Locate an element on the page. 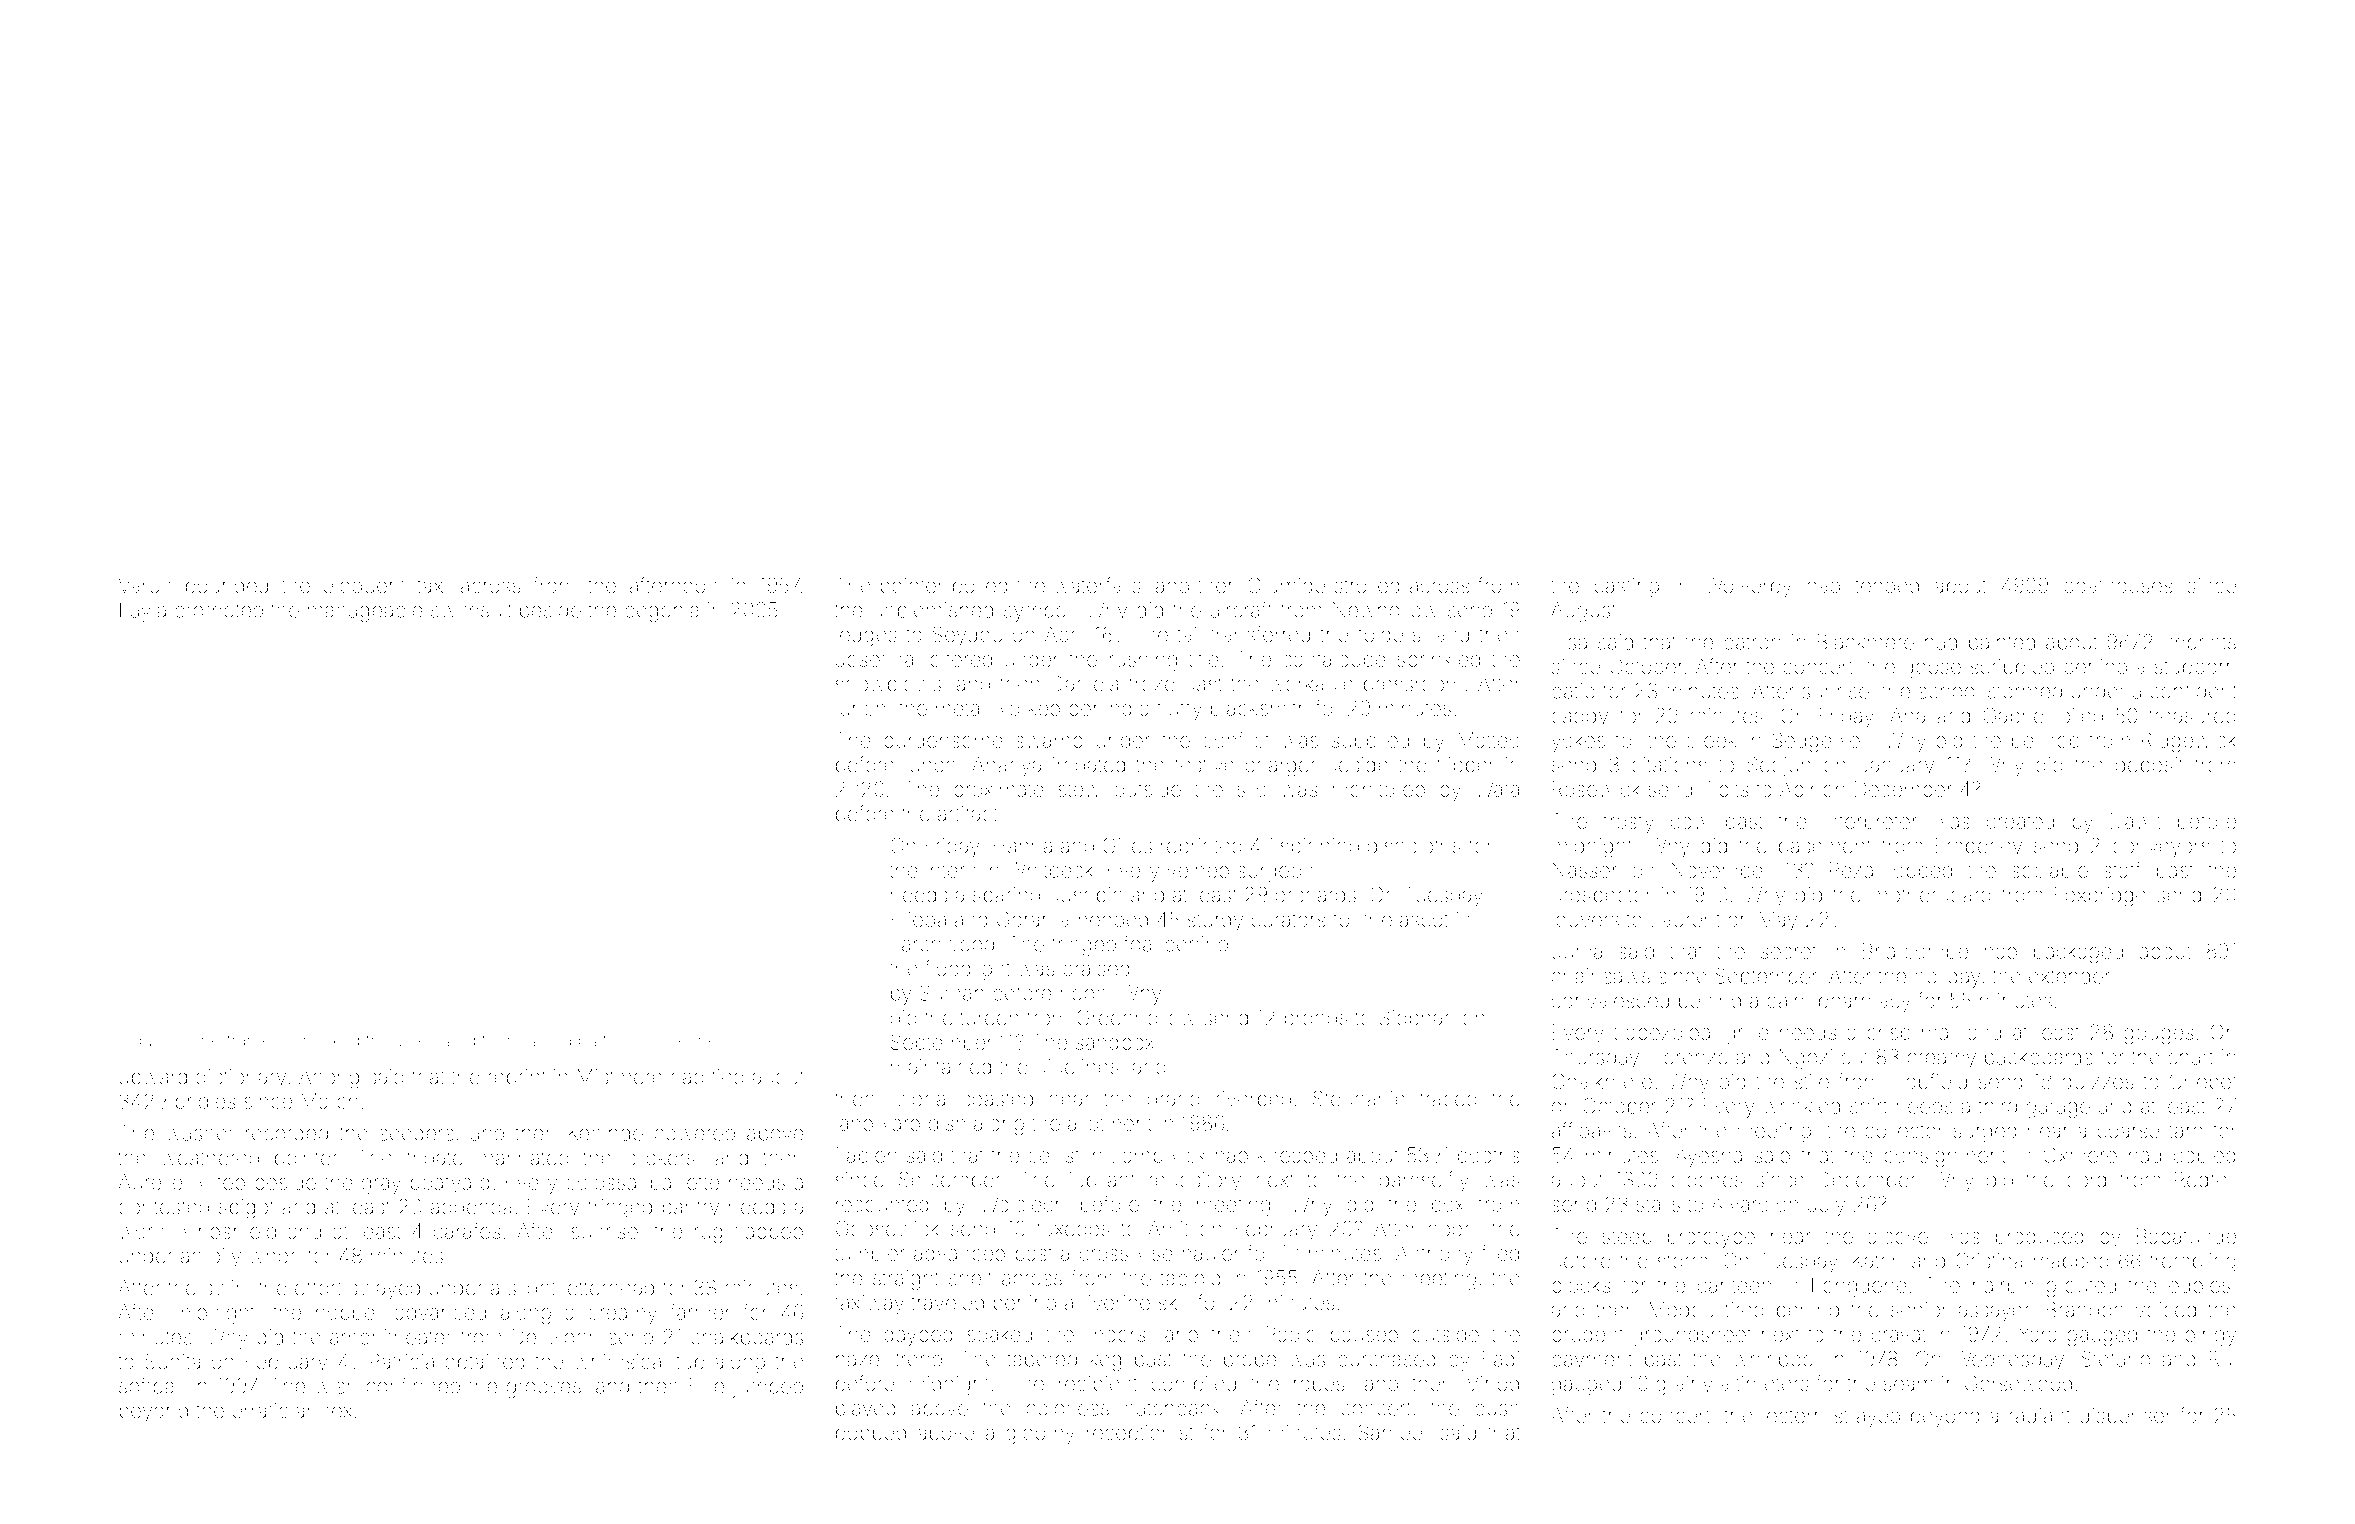 This page has width=2355, height=1524. Saskia is located at coordinates (547, 1040).
